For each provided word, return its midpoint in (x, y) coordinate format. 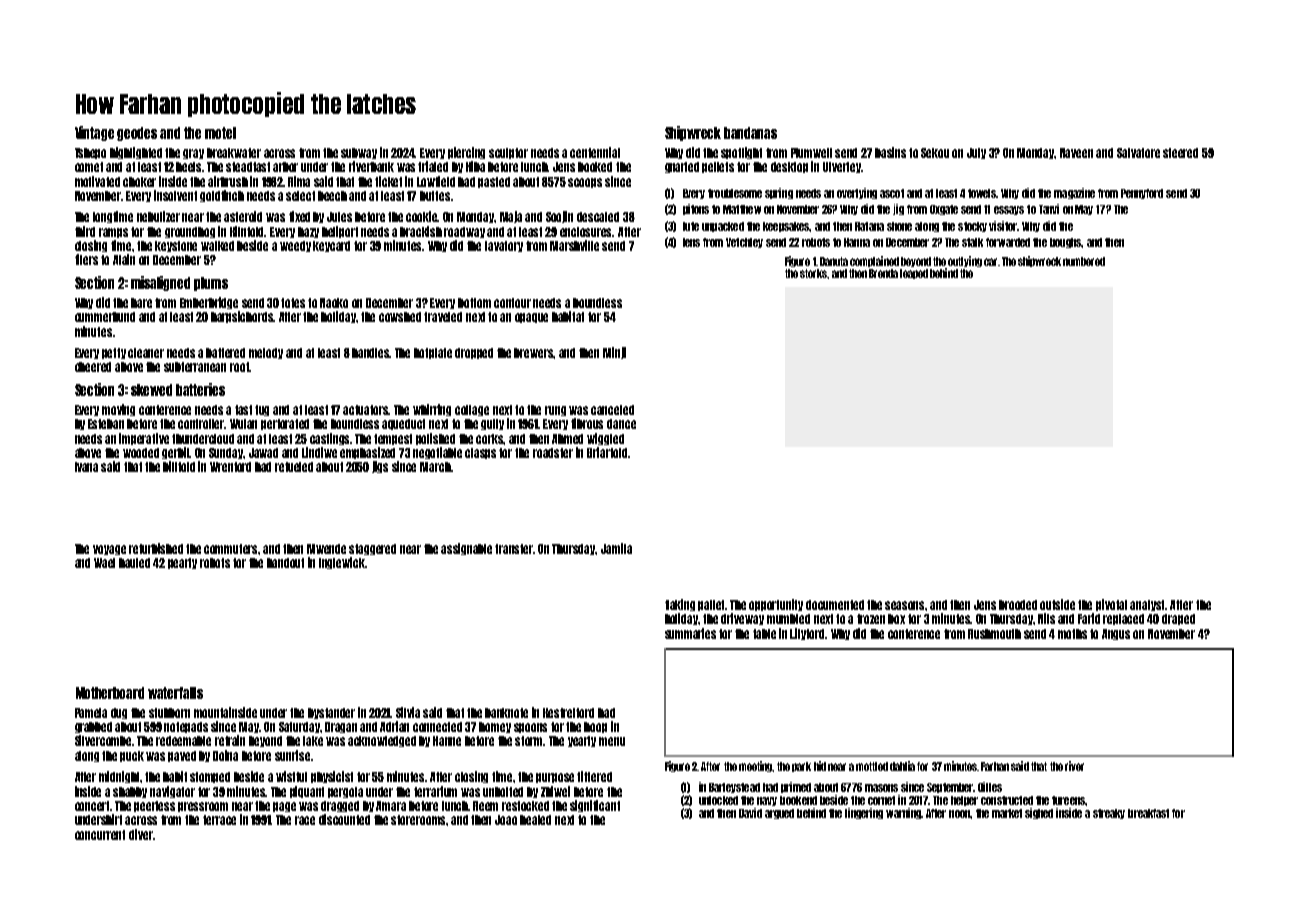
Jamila (616, 548)
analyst (1148, 605)
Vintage (94, 133)
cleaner (146, 353)
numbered (1084, 261)
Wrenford (230, 467)
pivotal (1111, 605)
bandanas (750, 133)
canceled (612, 410)
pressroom (203, 807)
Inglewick (342, 563)
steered (1180, 153)
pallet (712, 605)
